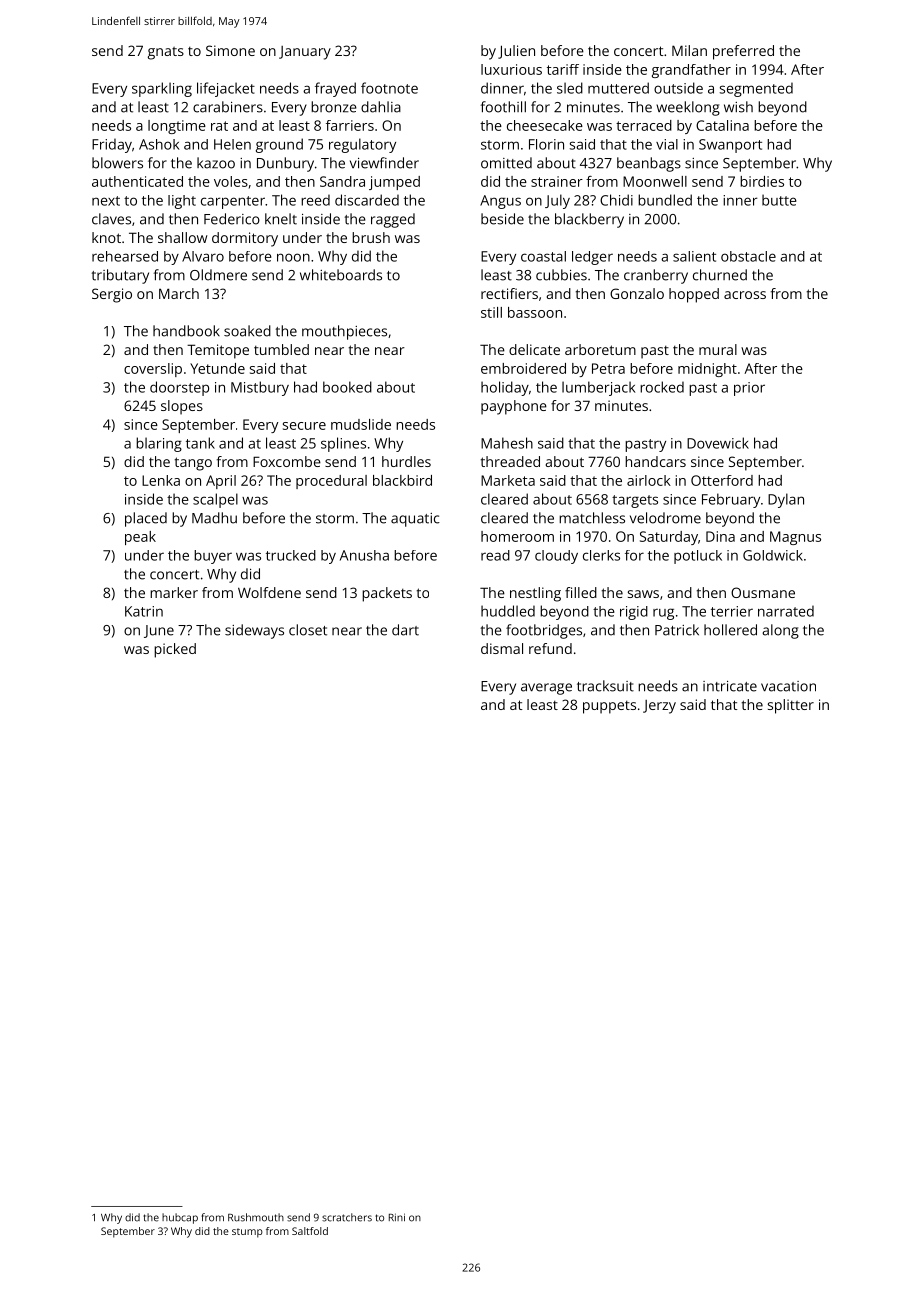 This page has width=924, height=1308. What do you see at coordinates (791, 706) in the page?
I see `splitter` at bounding box center [791, 706].
